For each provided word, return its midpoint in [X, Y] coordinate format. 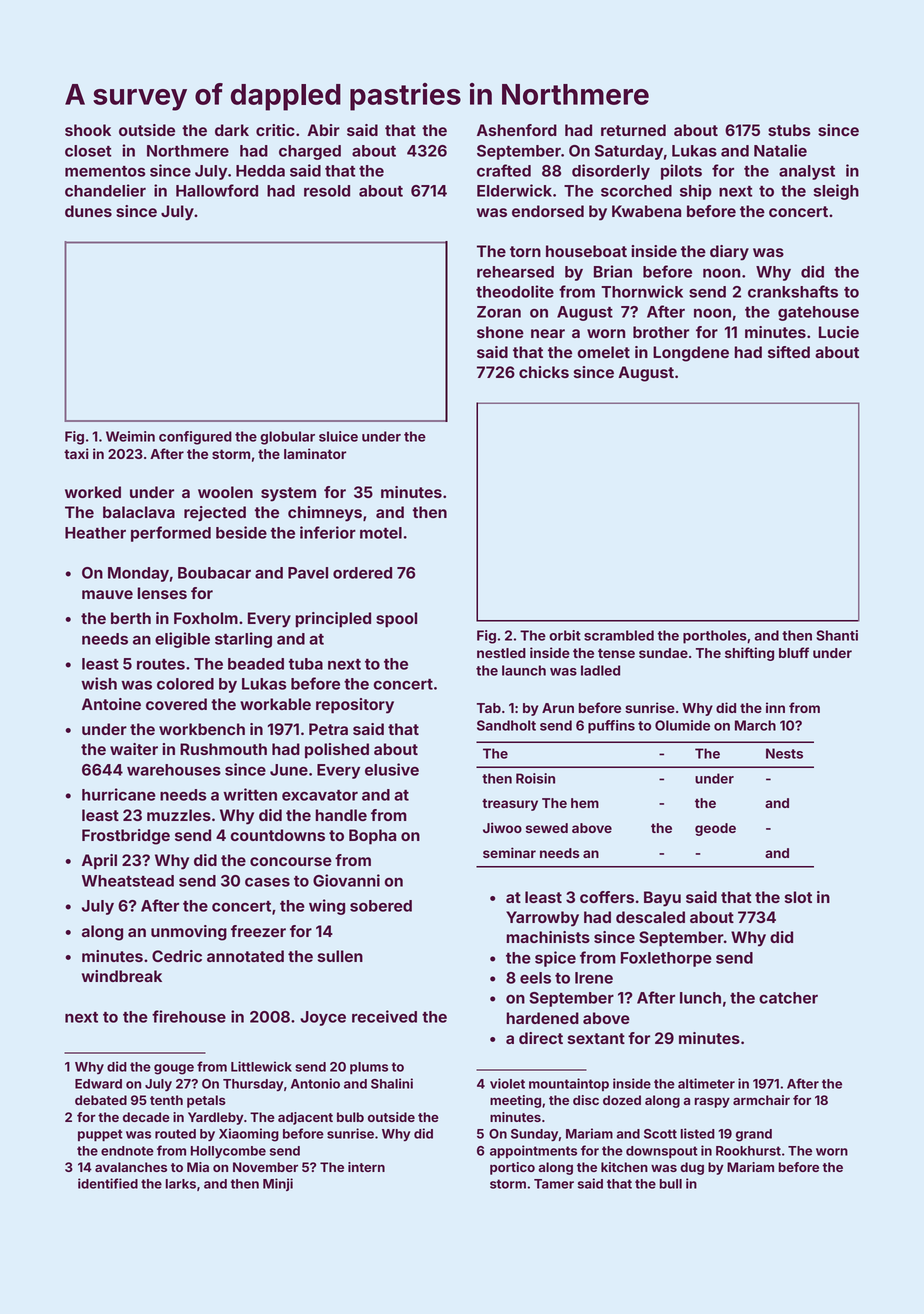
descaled [650, 917]
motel [381, 533]
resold [327, 191]
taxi [76, 453]
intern [366, 1167]
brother [661, 332]
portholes [715, 637]
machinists [548, 937]
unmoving [189, 933]
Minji [278, 1184]
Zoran [499, 312]
